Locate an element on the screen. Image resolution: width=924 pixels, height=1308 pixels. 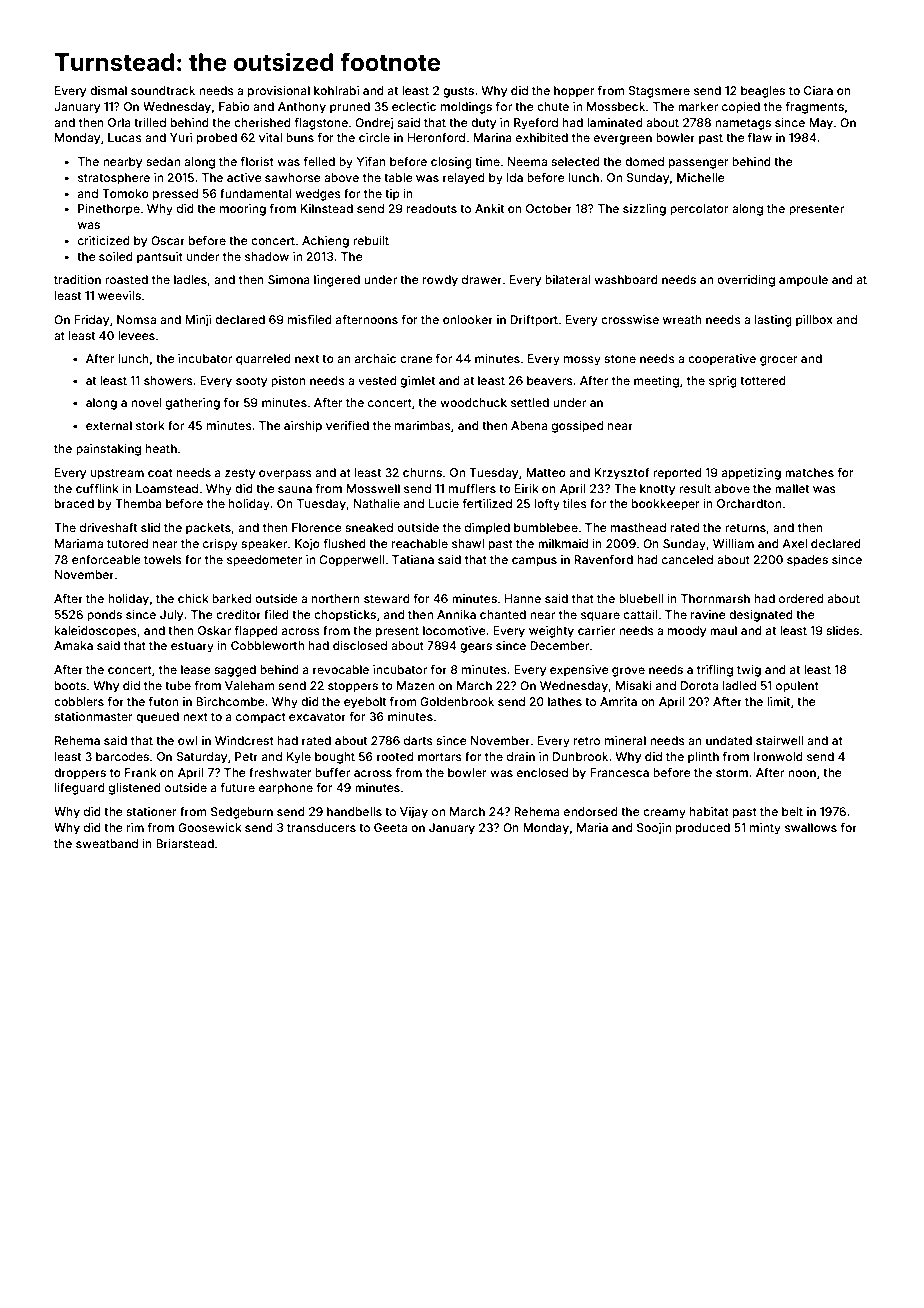
provisional is located at coordinates (279, 92).
